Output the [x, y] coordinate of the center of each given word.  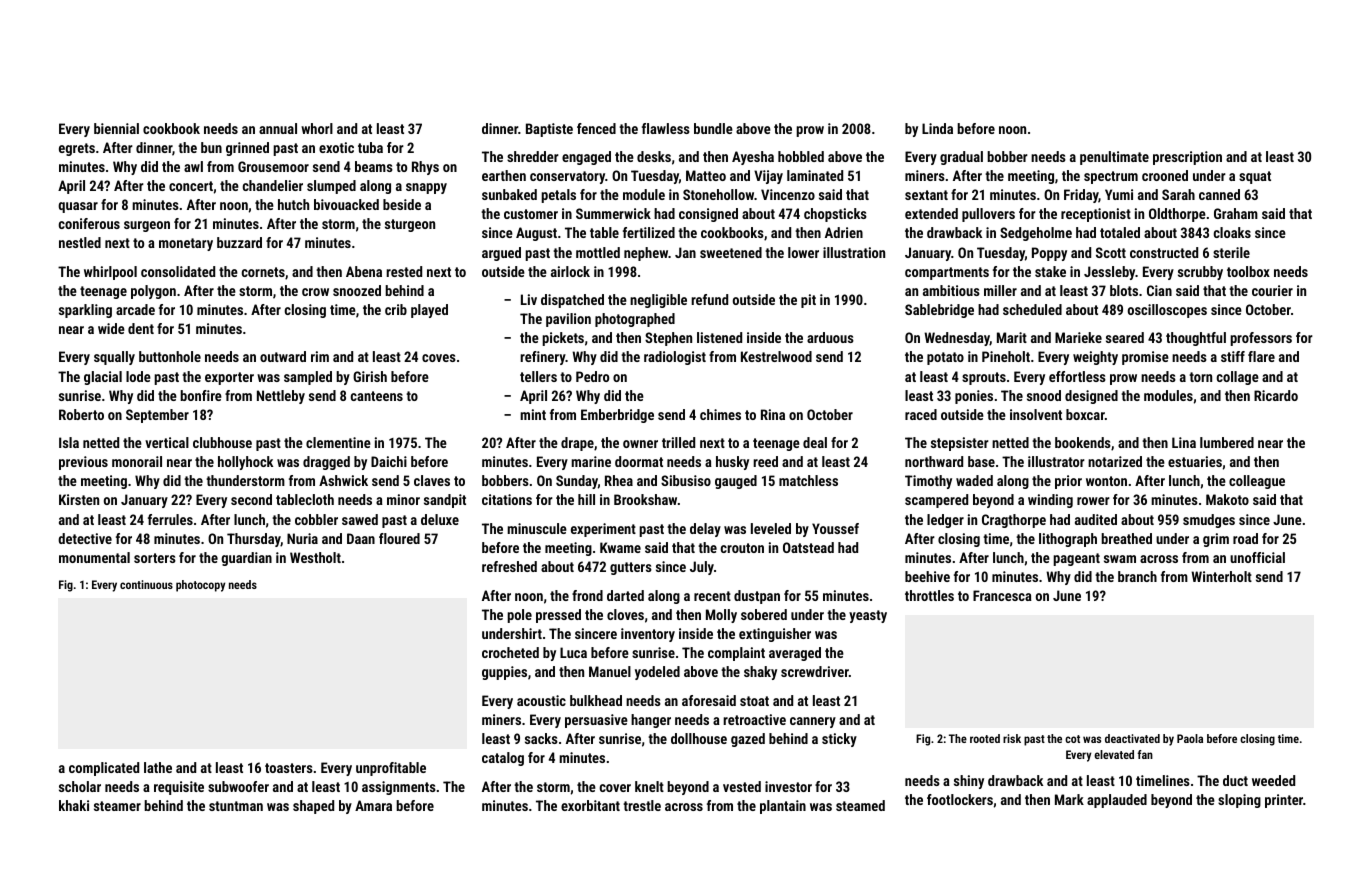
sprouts [984, 378]
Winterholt [1221, 576]
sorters [155, 558]
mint [533, 414]
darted [625, 595]
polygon [153, 292]
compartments [947, 273]
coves [439, 358]
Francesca [1002, 595]
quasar [78, 207]
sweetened [731, 252]
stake [1050, 271]
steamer [117, 806]
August [536, 234]
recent [712, 596]
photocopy [200, 586]
